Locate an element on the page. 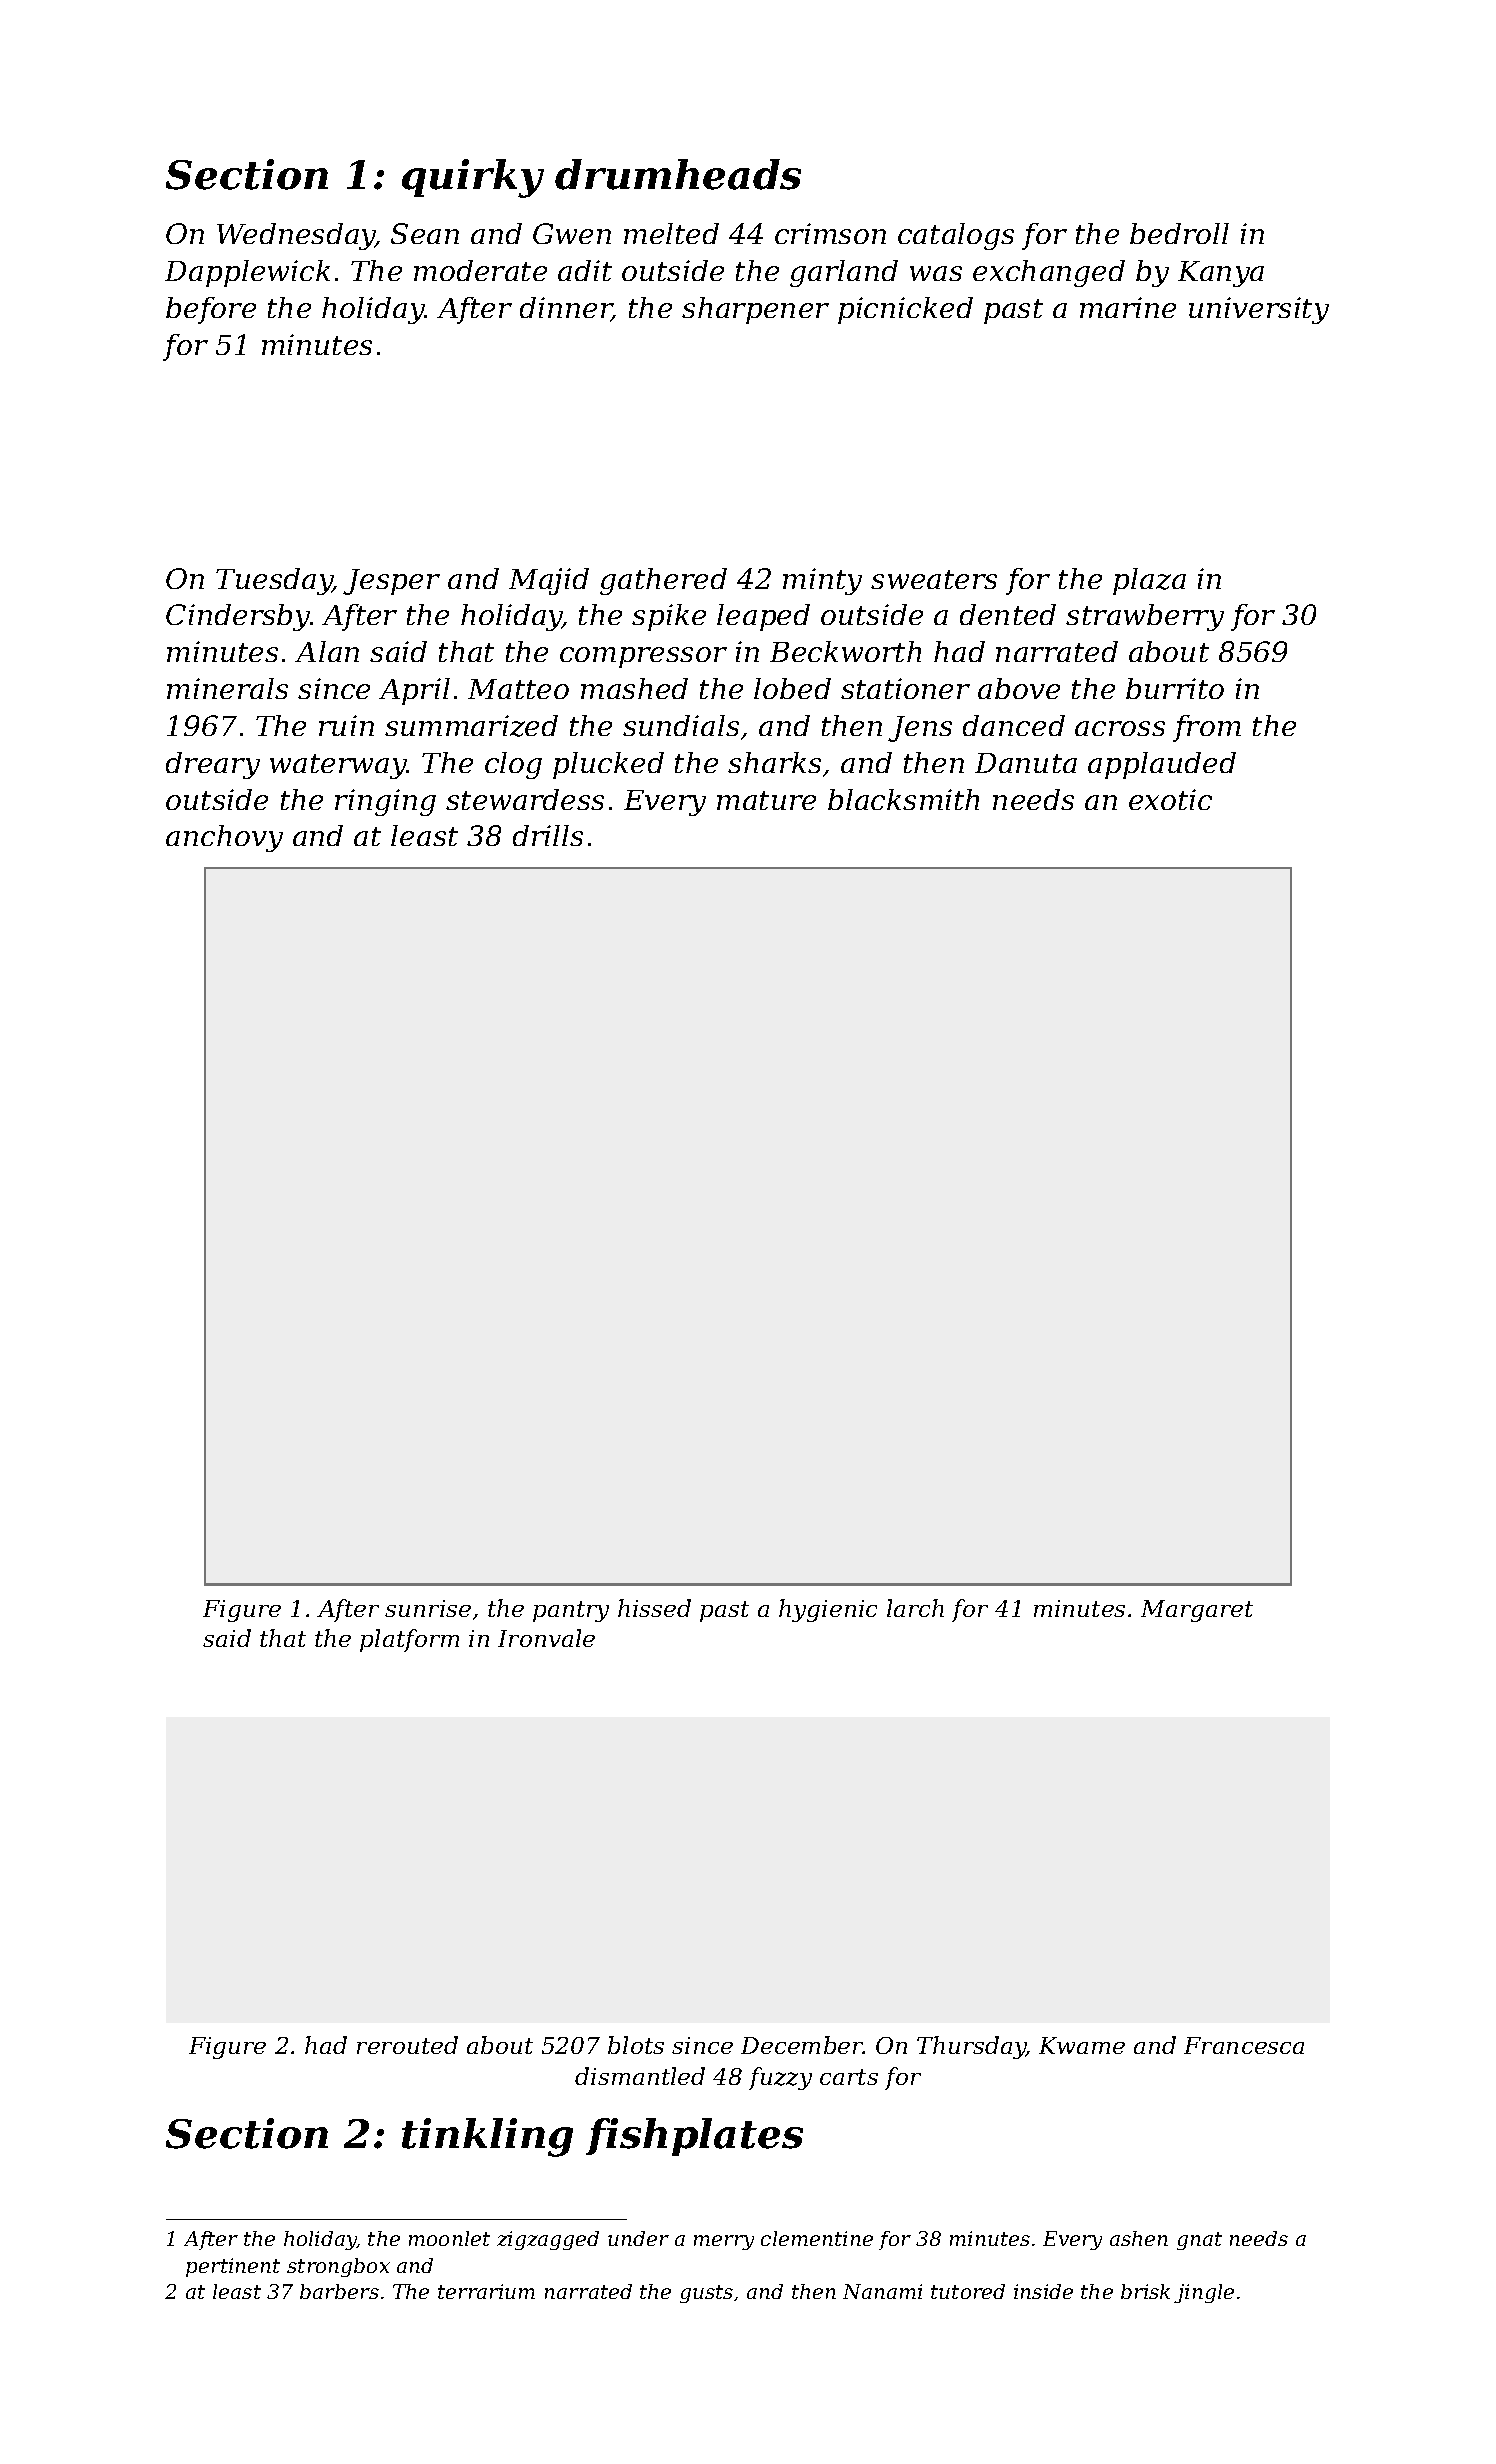 The image size is (1496, 2464). Margaret is located at coordinates (1197, 1611).
